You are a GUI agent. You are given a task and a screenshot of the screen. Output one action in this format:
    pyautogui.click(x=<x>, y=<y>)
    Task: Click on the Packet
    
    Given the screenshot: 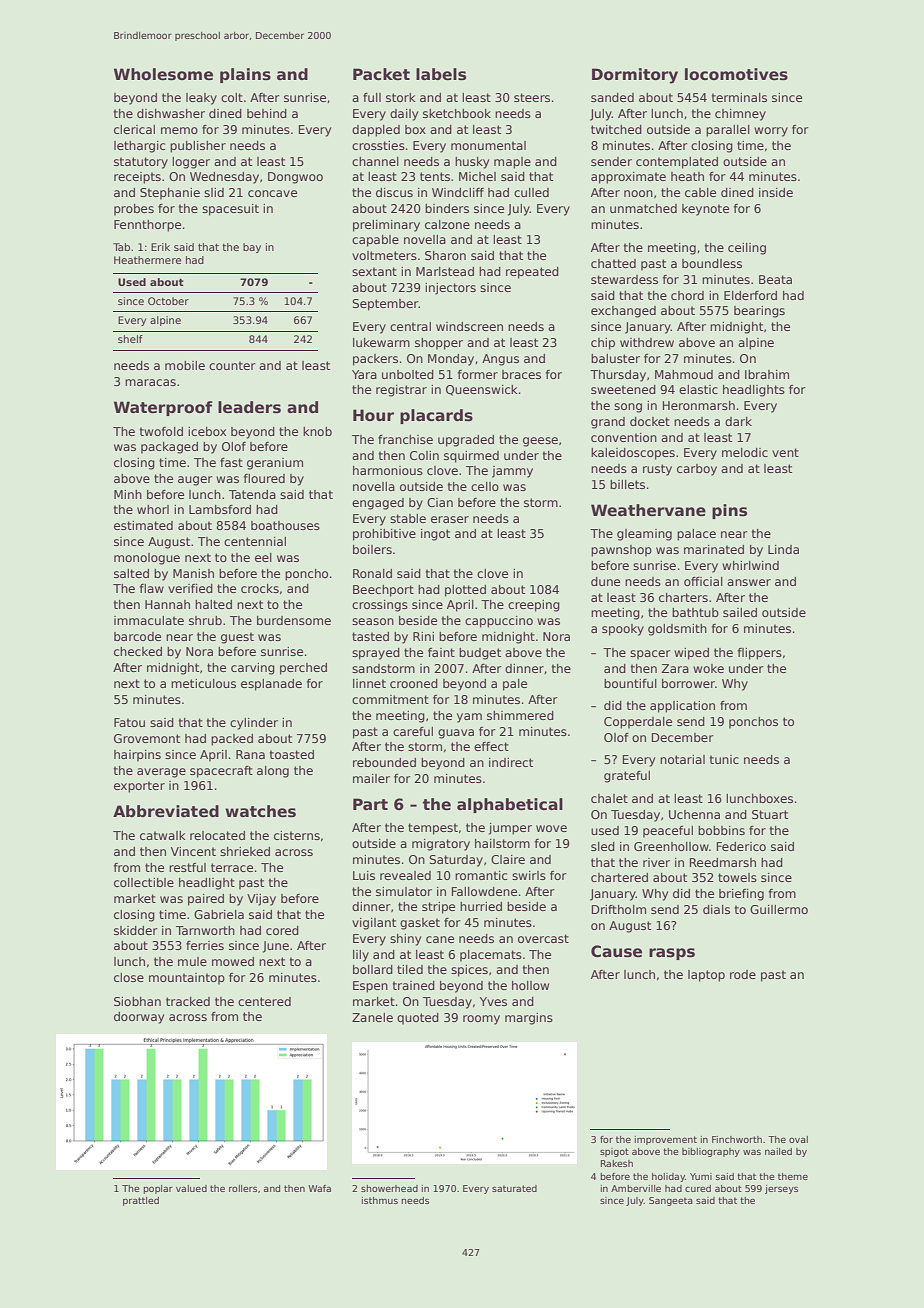 What is the action you would take?
    pyautogui.click(x=381, y=74)
